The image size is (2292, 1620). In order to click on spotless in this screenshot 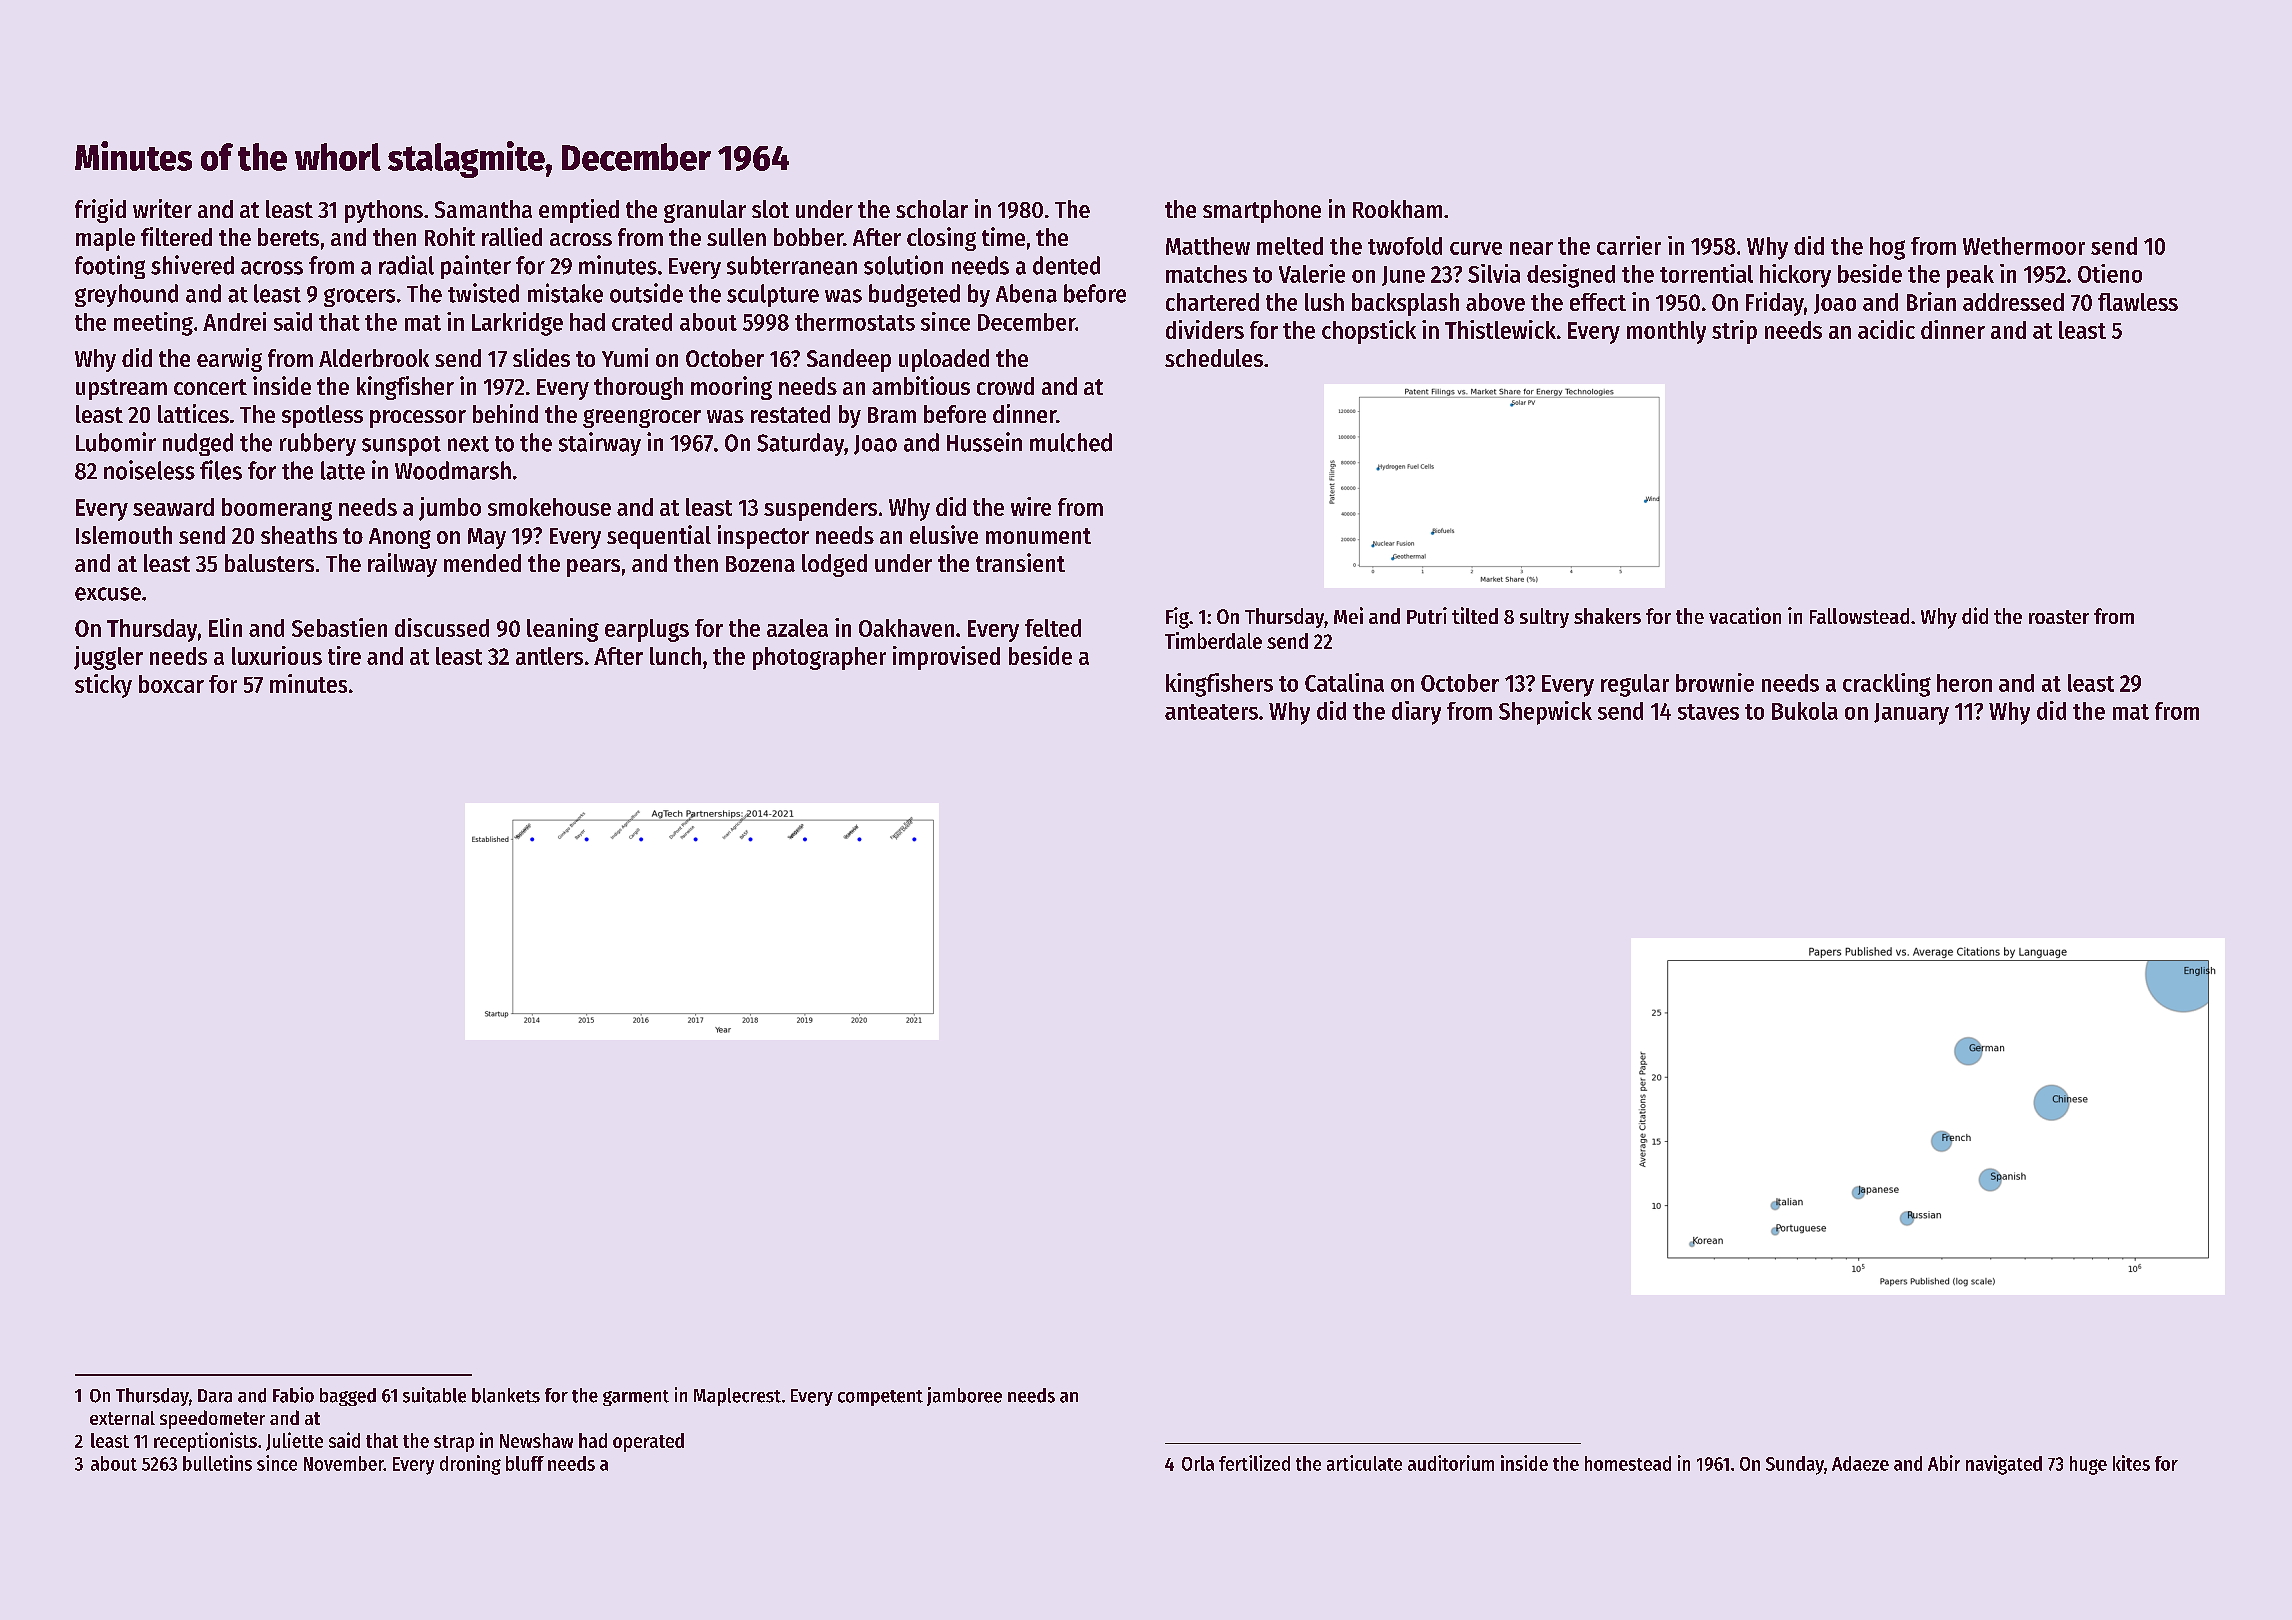, I will do `click(322, 416)`.
